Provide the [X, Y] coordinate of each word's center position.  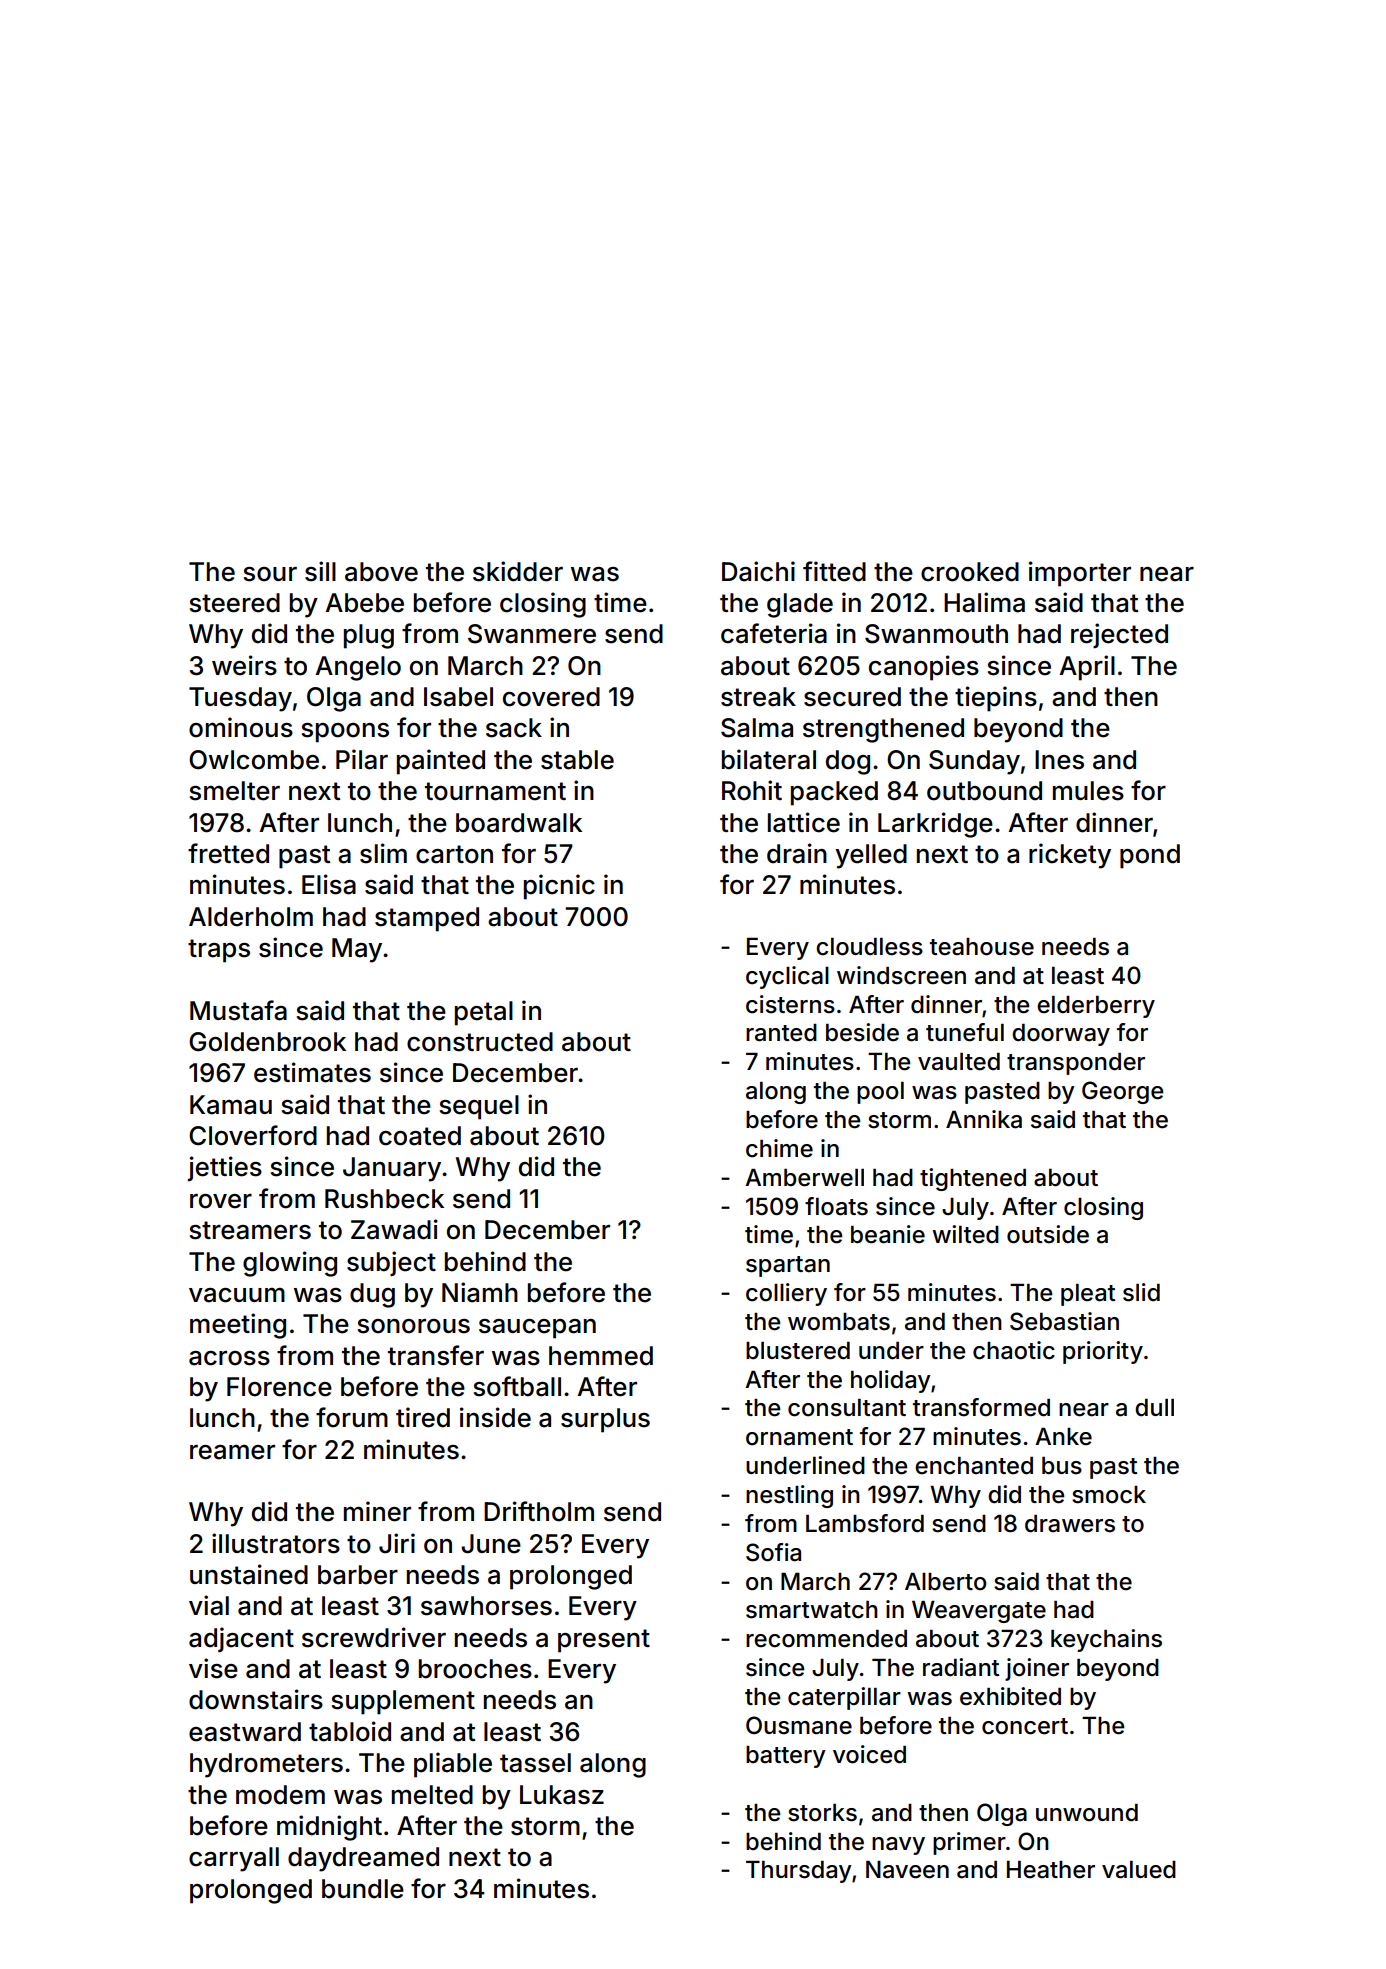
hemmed [601, 1356]
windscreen [901, 975]
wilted [965, 1234]
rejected [1119, 636]
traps [219, 951]
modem [280, 1795]
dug [372, 1295]
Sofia [773, 1552]
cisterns [790, 1004]
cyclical [787, 977]
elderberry [1096, 1007]
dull [1154, 1408]
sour [270, 574]
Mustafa [238, 1010]
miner [377, 1511]
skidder [518, 571]
